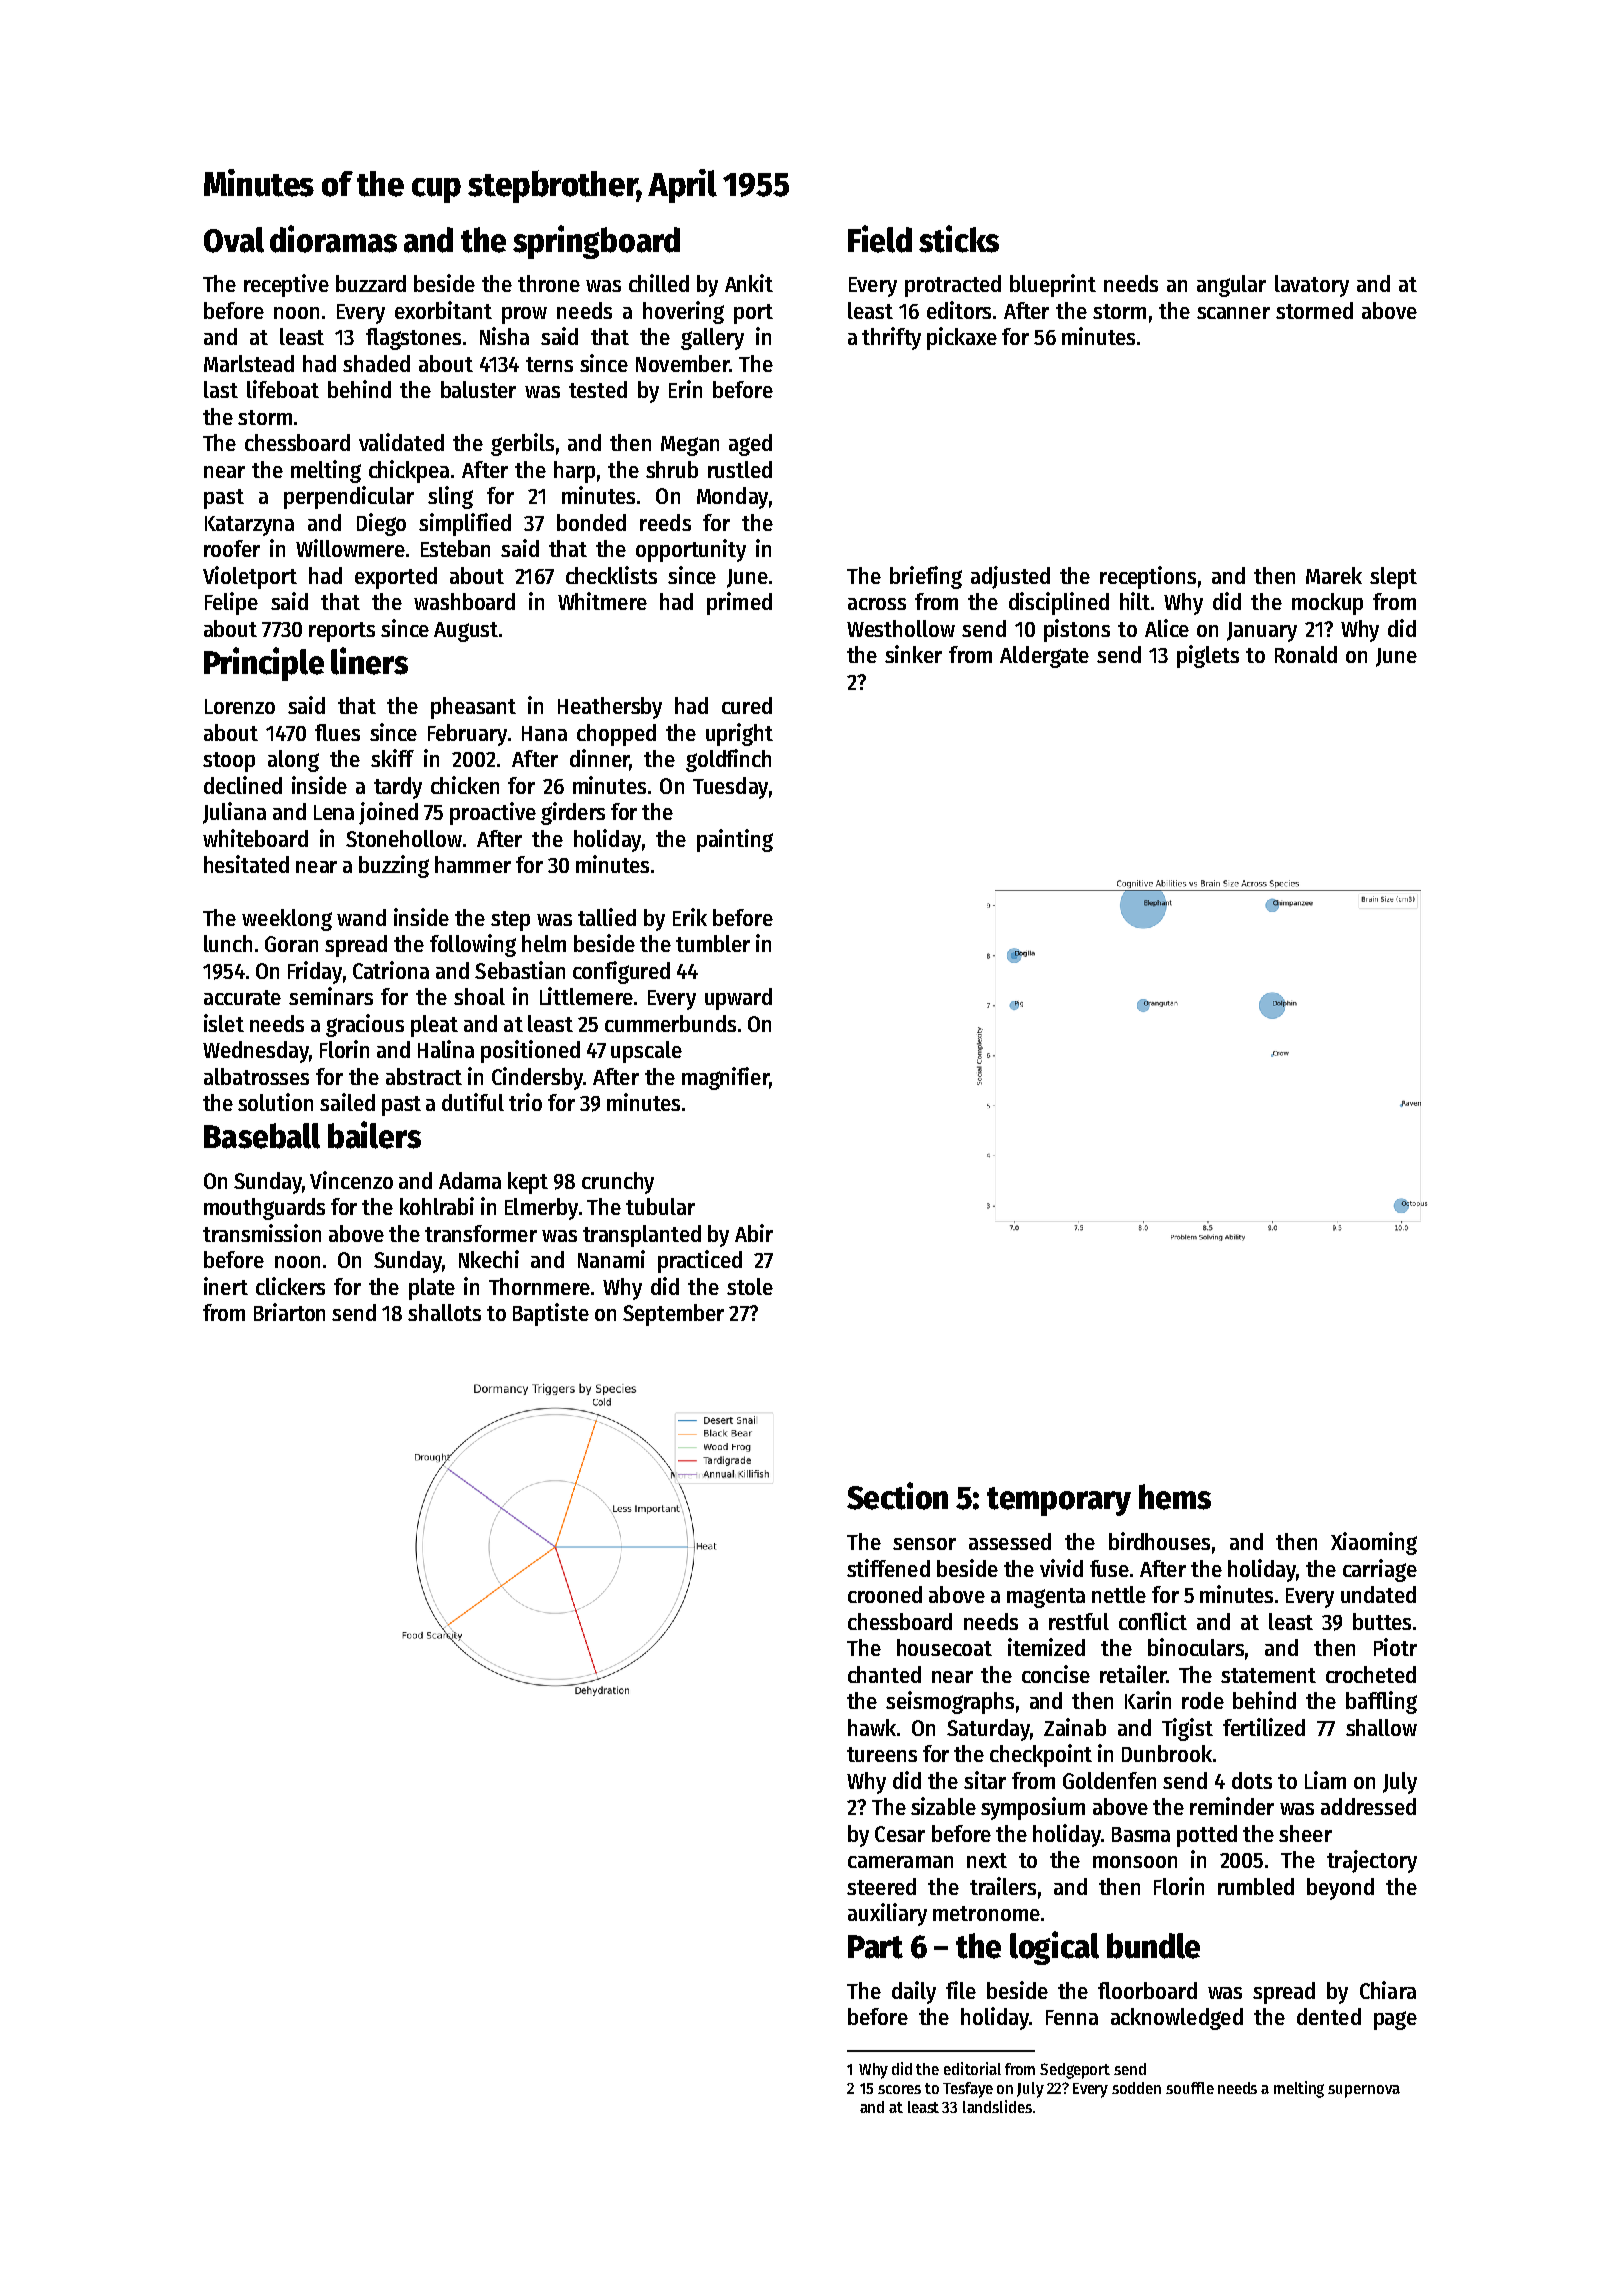 Image resolution: width=1620 pixels, height=2292 pixels. Describe the element at coordinates (234, 240) in the page. I see `Oval` at that location.
